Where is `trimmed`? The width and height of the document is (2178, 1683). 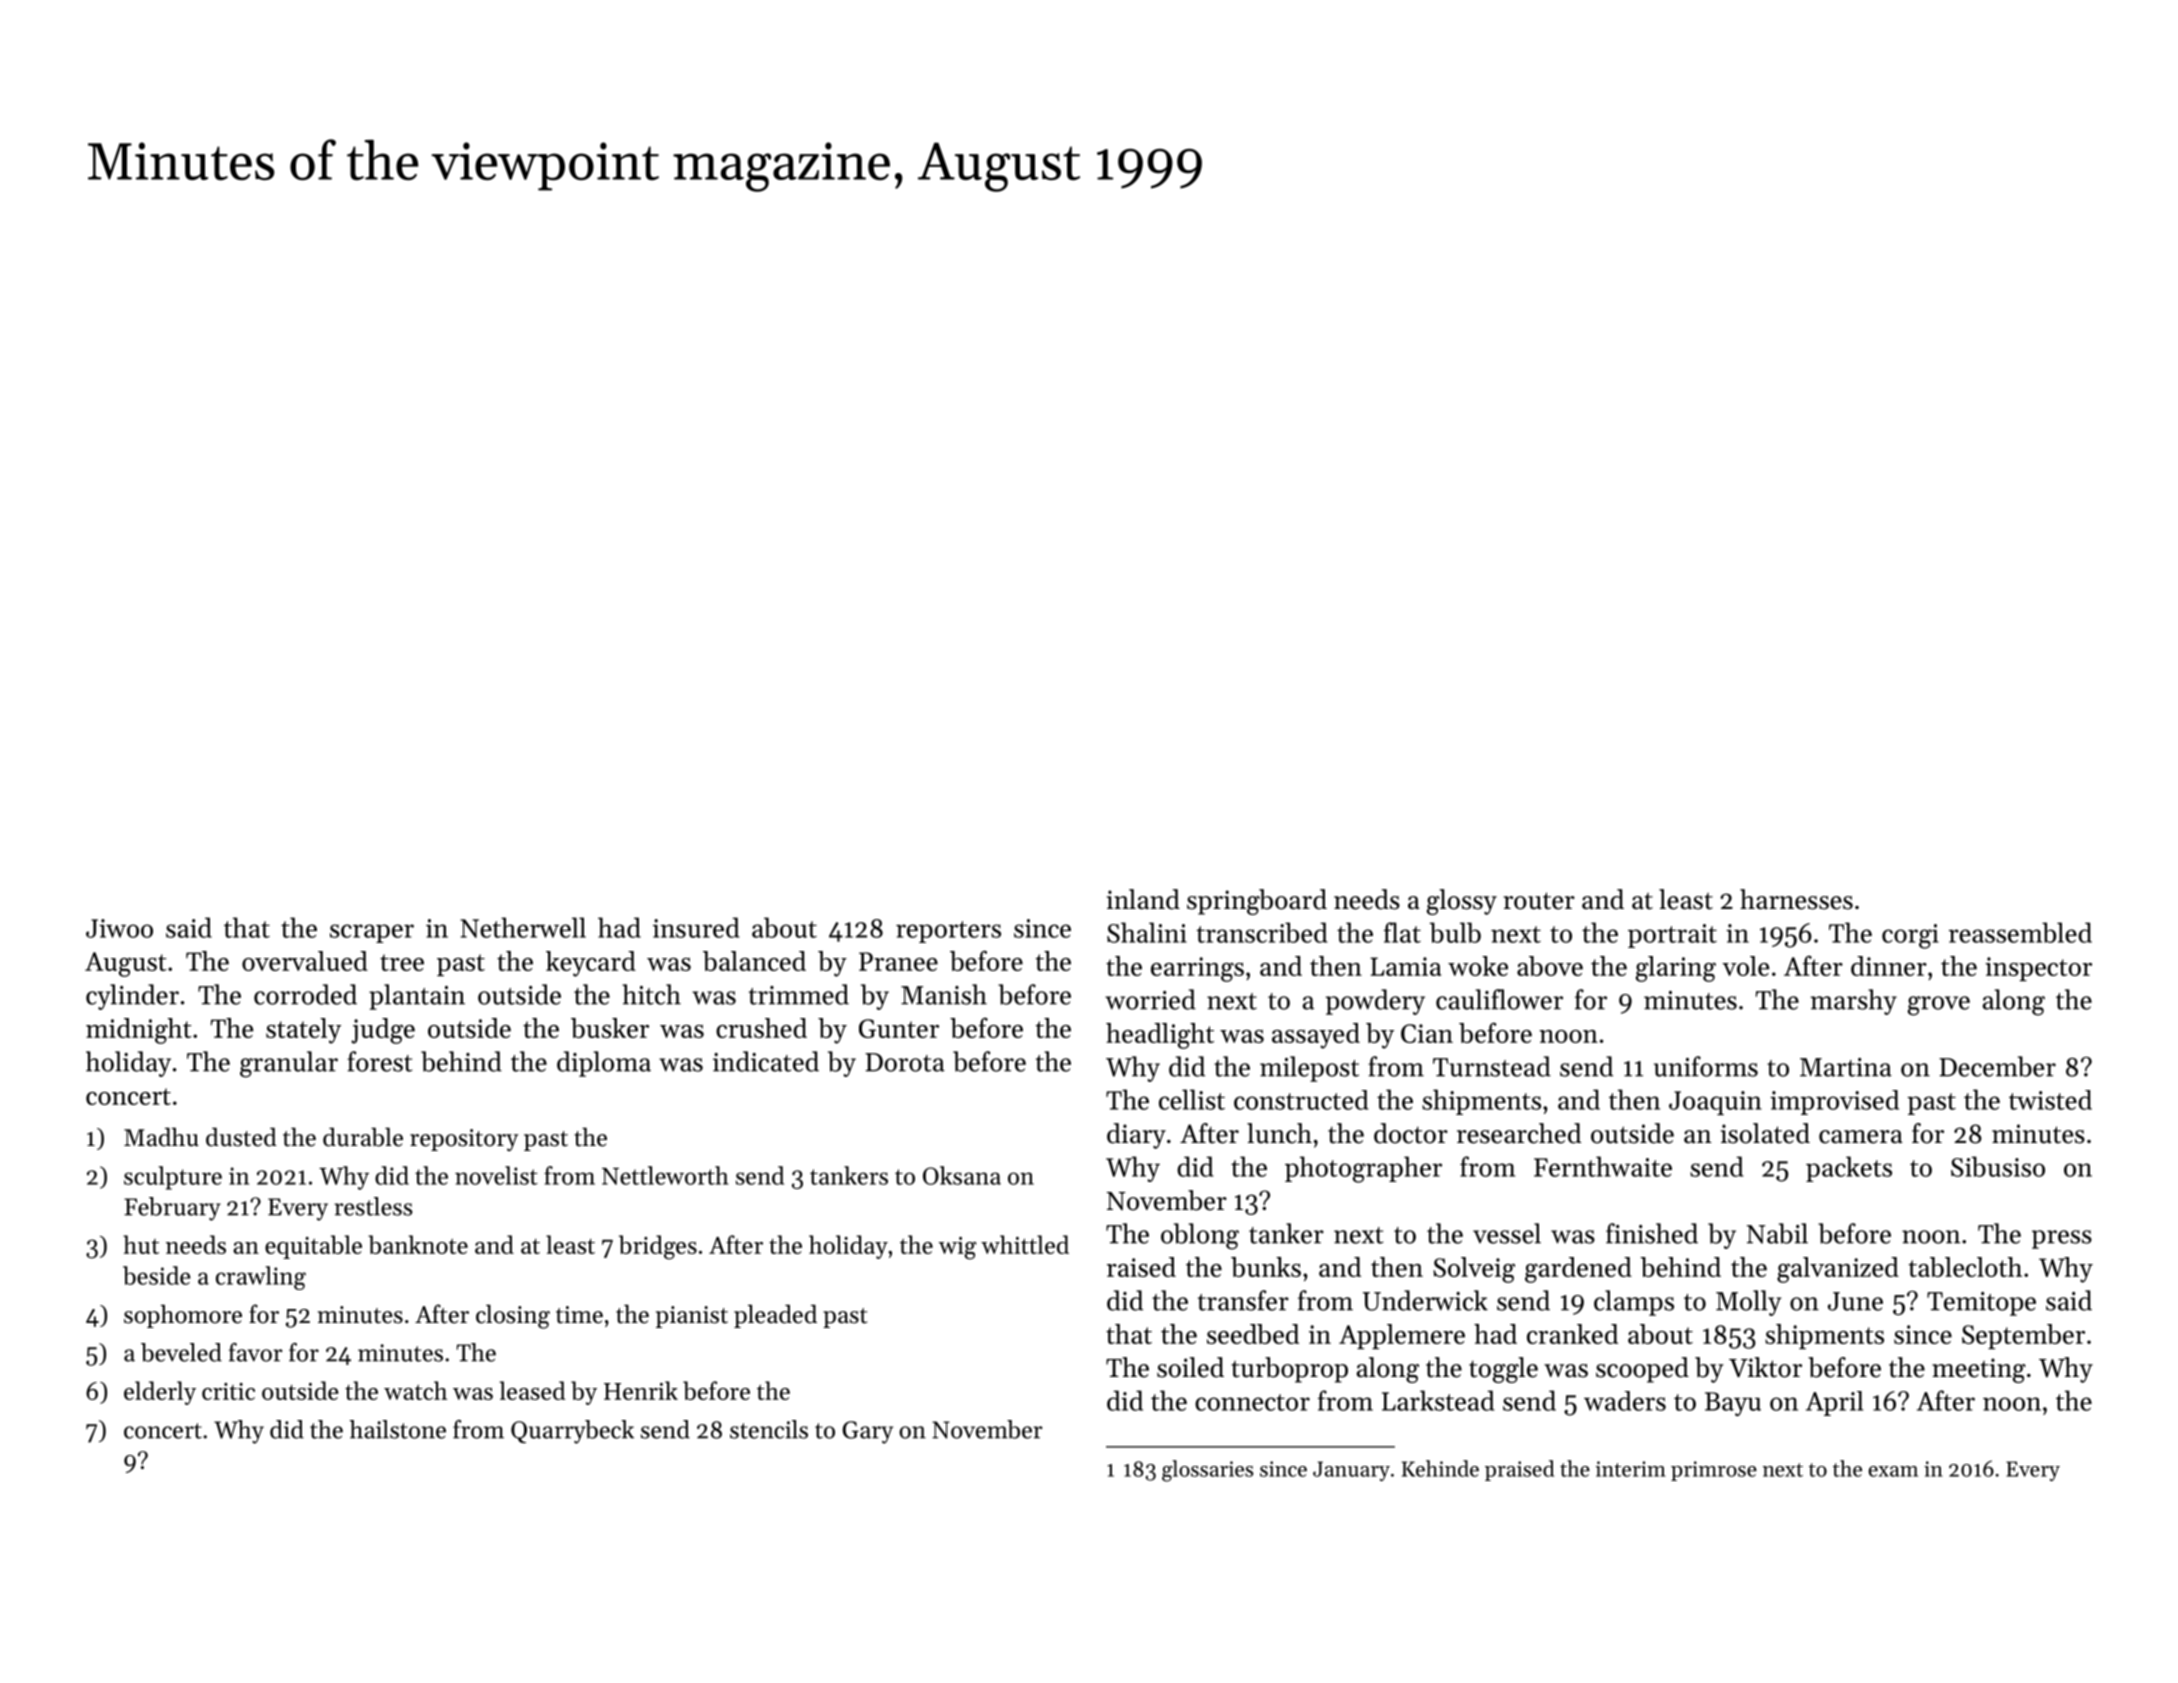
trimmed is located at coordinates (799, 994).
